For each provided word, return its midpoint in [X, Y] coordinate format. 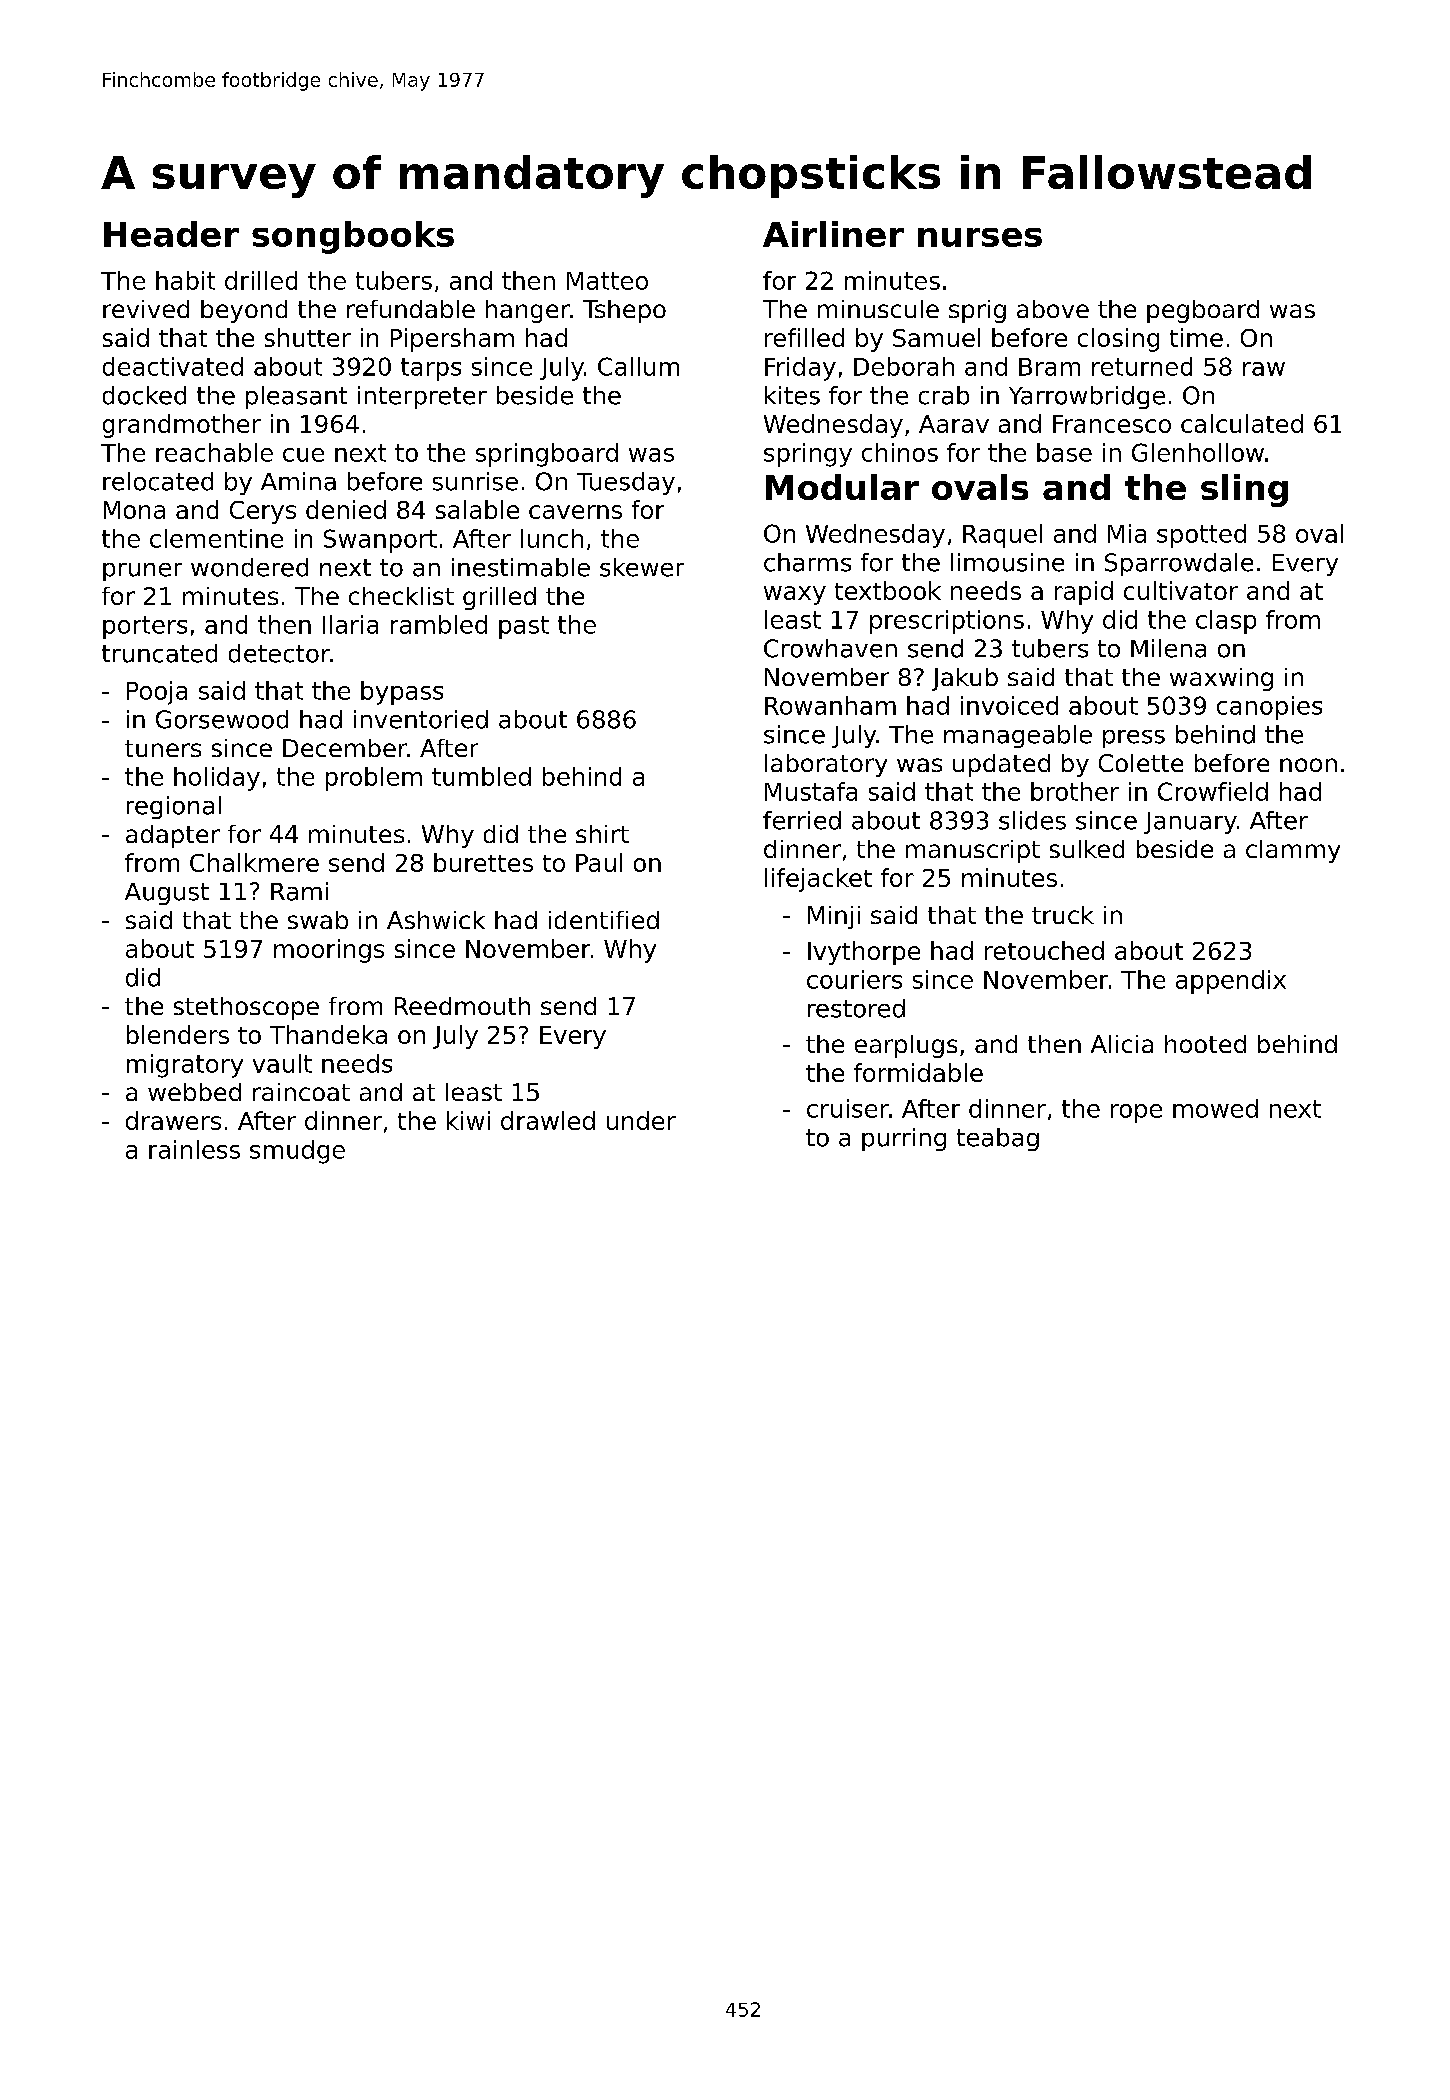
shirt [602, 834]
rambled [439, 624]
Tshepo [624, 311]
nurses [980, 237]
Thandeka [328, 1034]
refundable [411, 309]
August [167, 894]
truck [1063, 915]
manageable [1018, 736]
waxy [795, 595]
